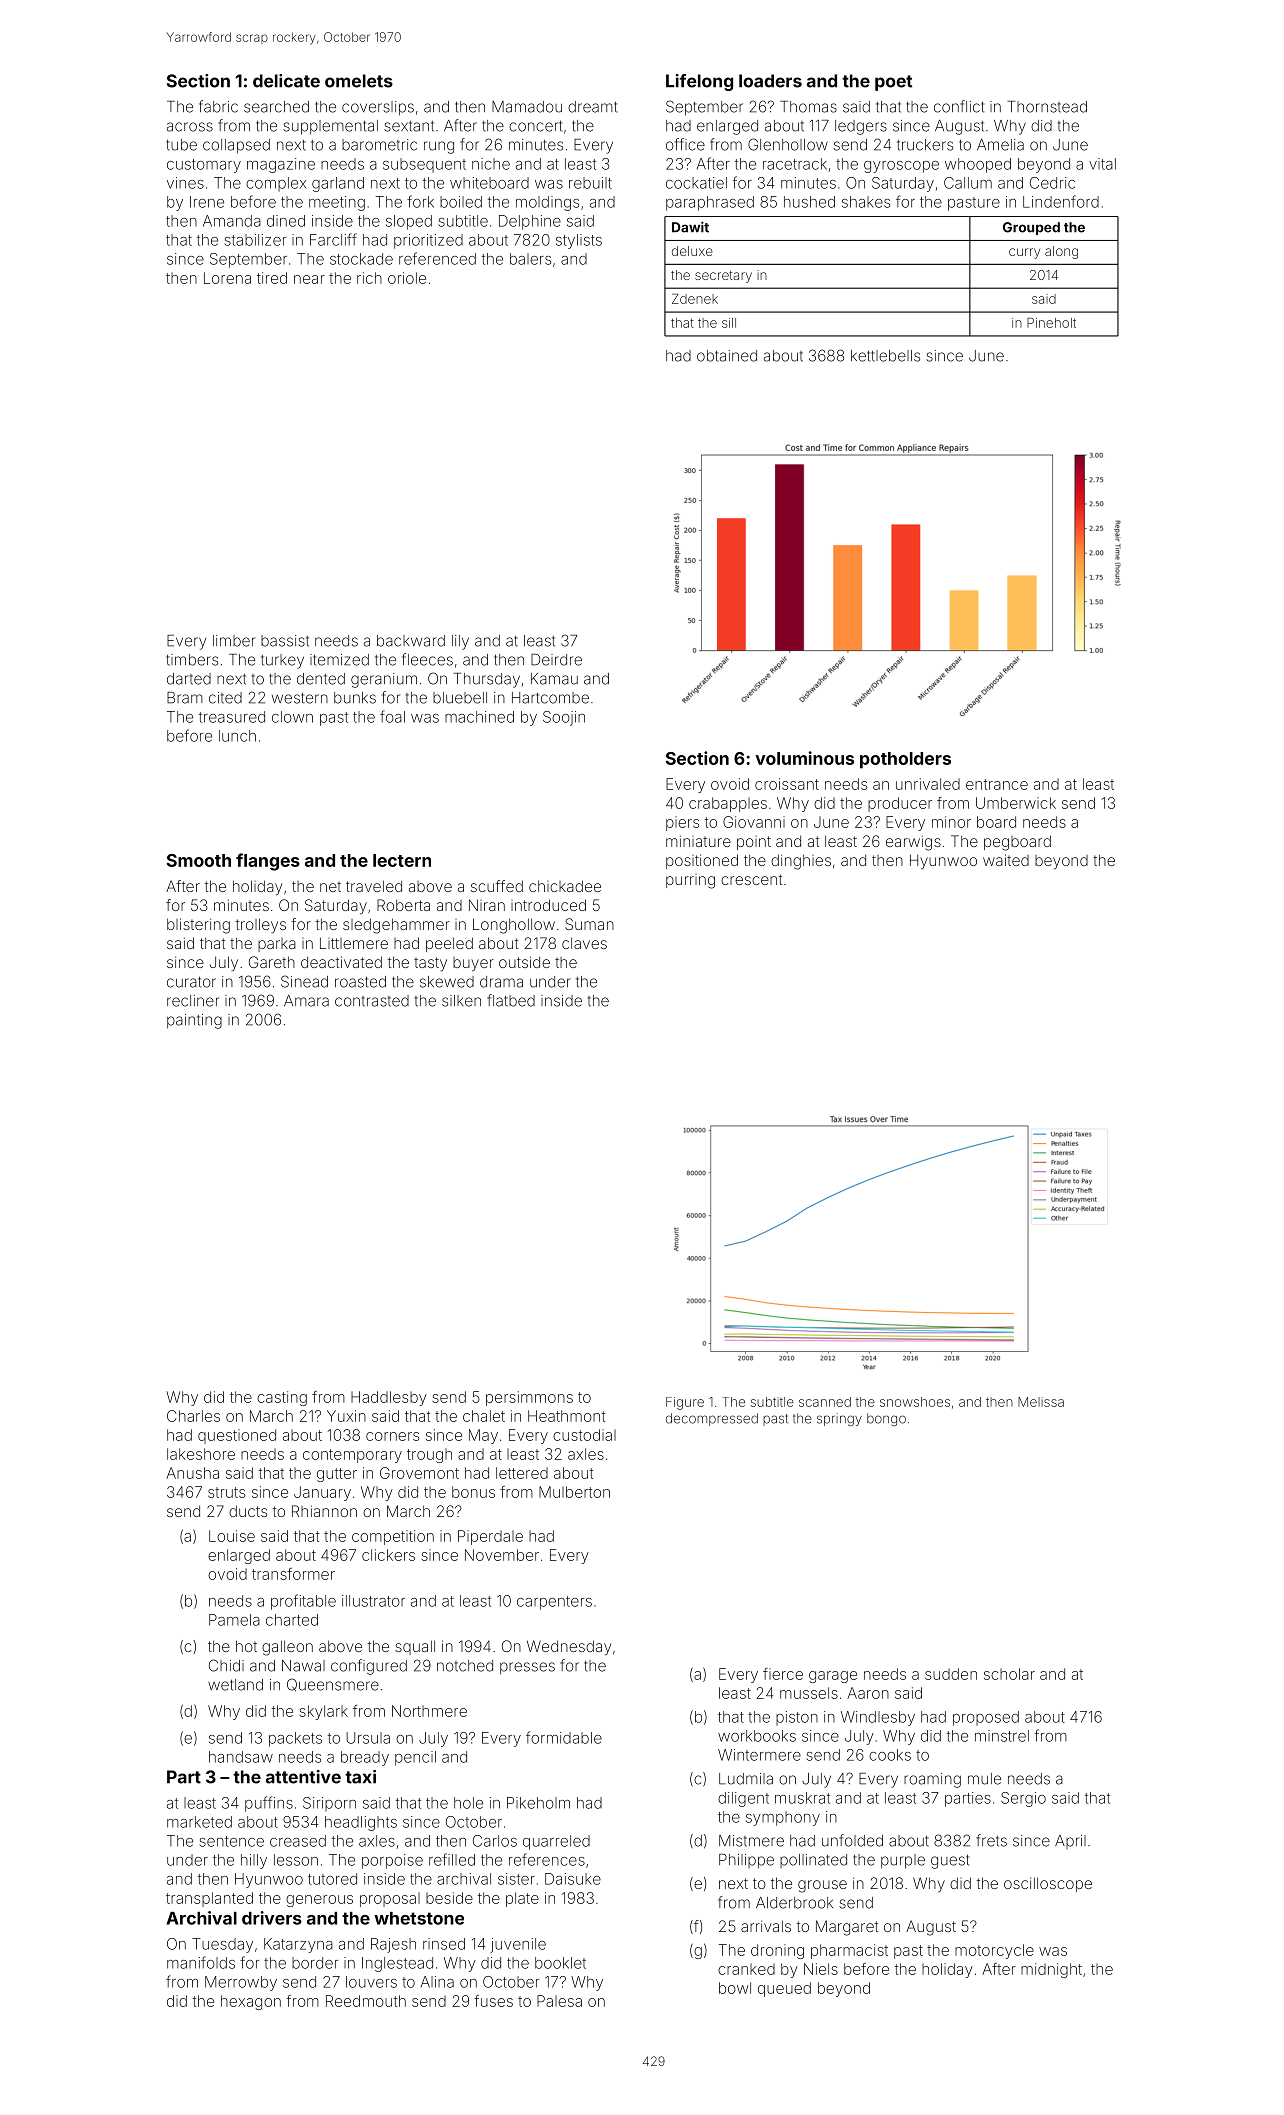  I want to click on hexagon, so click(251, 2002).
